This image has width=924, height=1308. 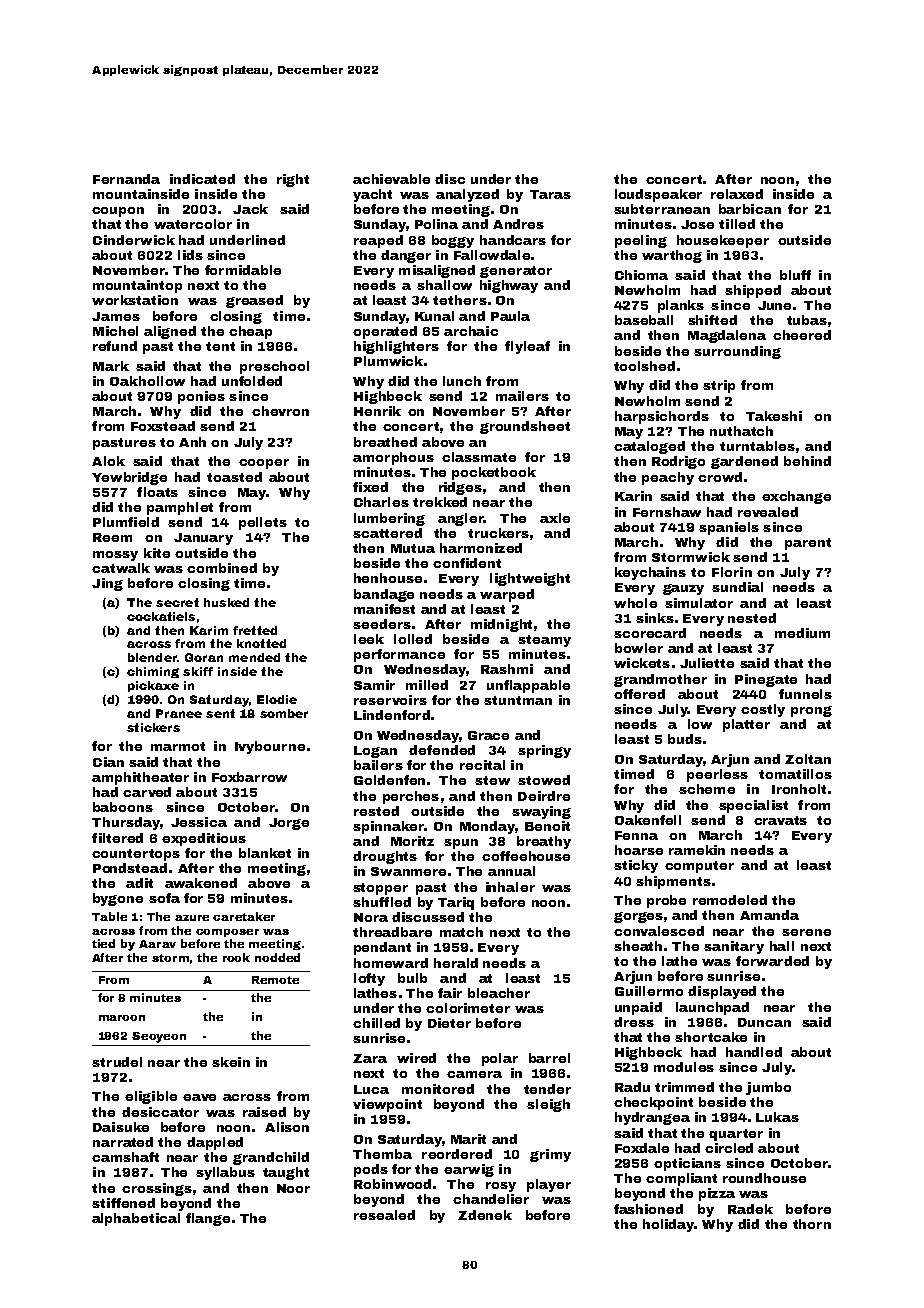 What do you see at coordinates (644, 366) in the image?
I see `toolshed` at bounding box center [644, 366].
